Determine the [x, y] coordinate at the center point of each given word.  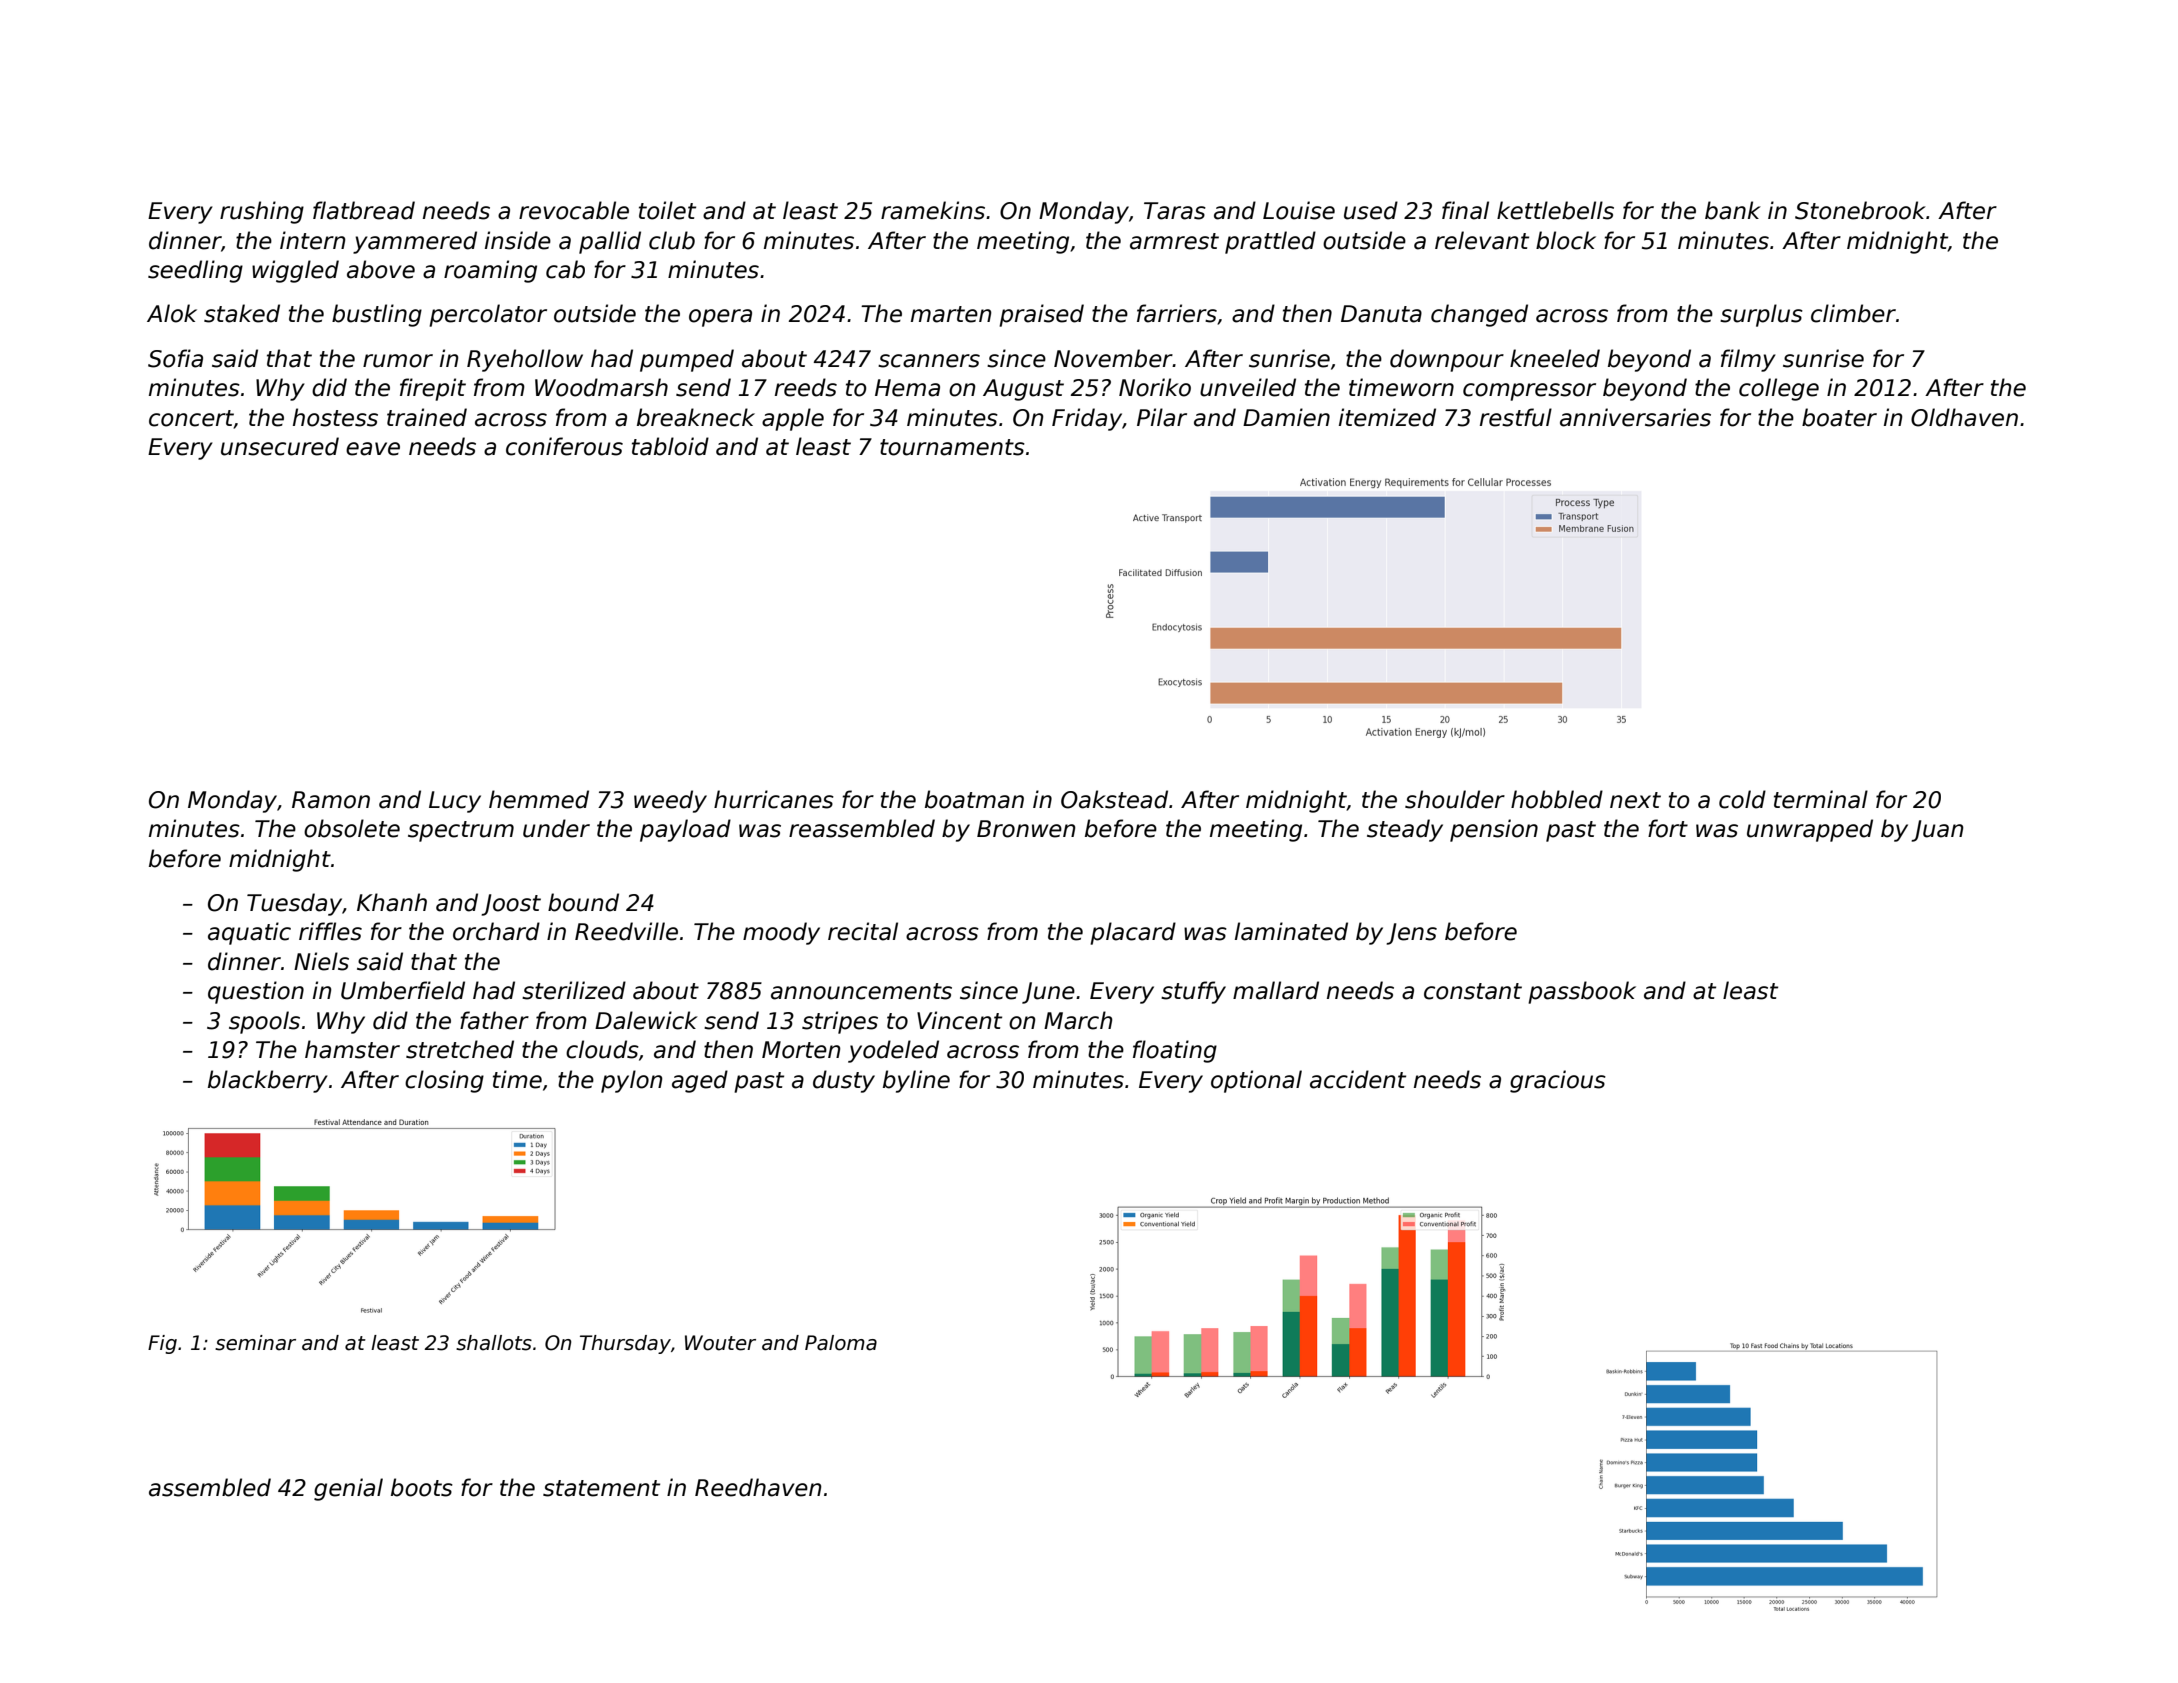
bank [1733, 210]
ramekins [933, 210]
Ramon [331, 800]
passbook [1582, 992]
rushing [262, 212]
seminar [255, 1343]
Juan [1937, 831]
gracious [1558, 1081]
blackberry [268, 1081]
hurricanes [774, 799]
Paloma [841, 1343]
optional [1256, 1081]
